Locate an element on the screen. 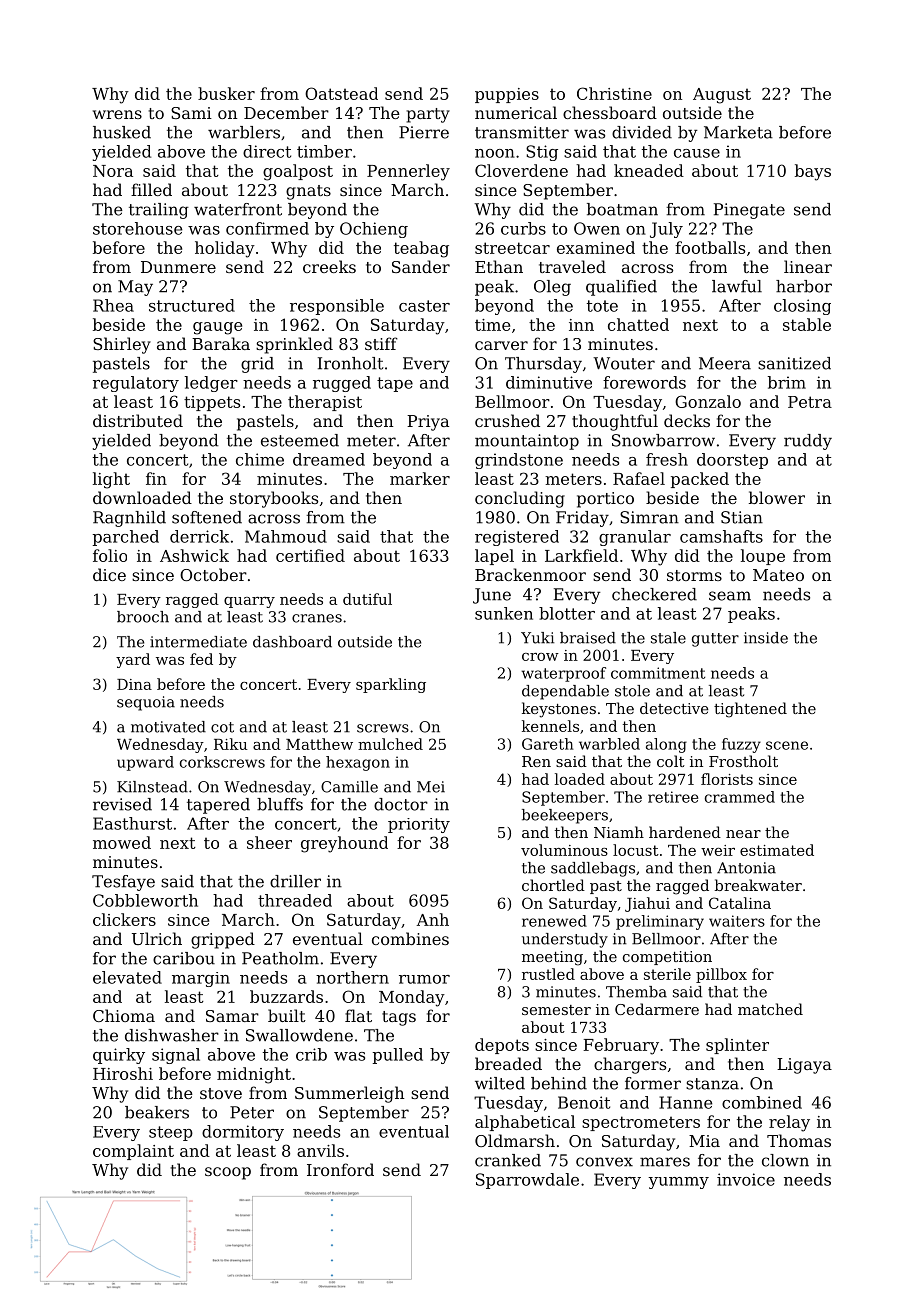 Image resolution: width=924 pixels, height=1308 pixels. Rafael is located at coordinates (639, 478).
